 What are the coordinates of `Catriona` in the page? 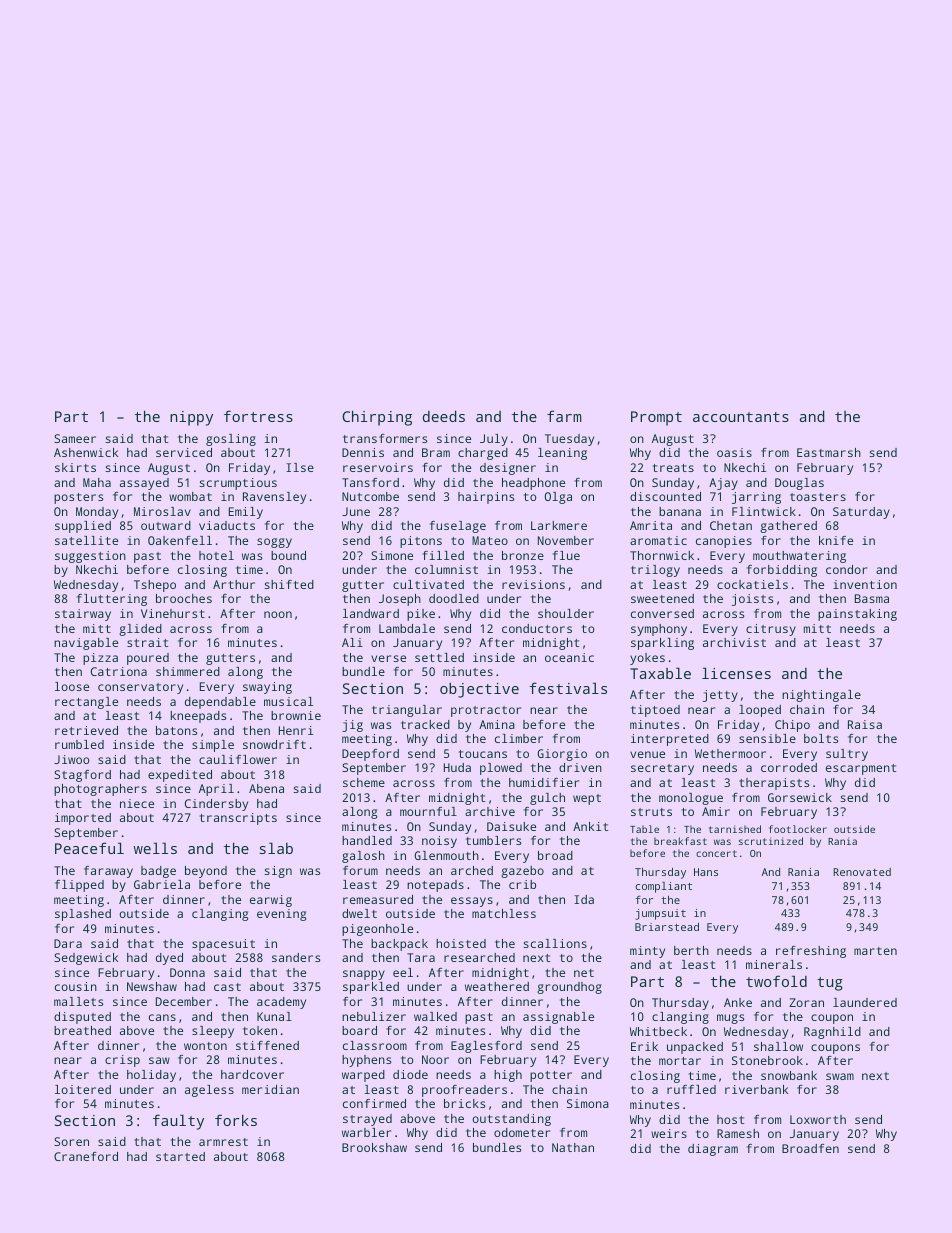 It's located at (119, 671).
